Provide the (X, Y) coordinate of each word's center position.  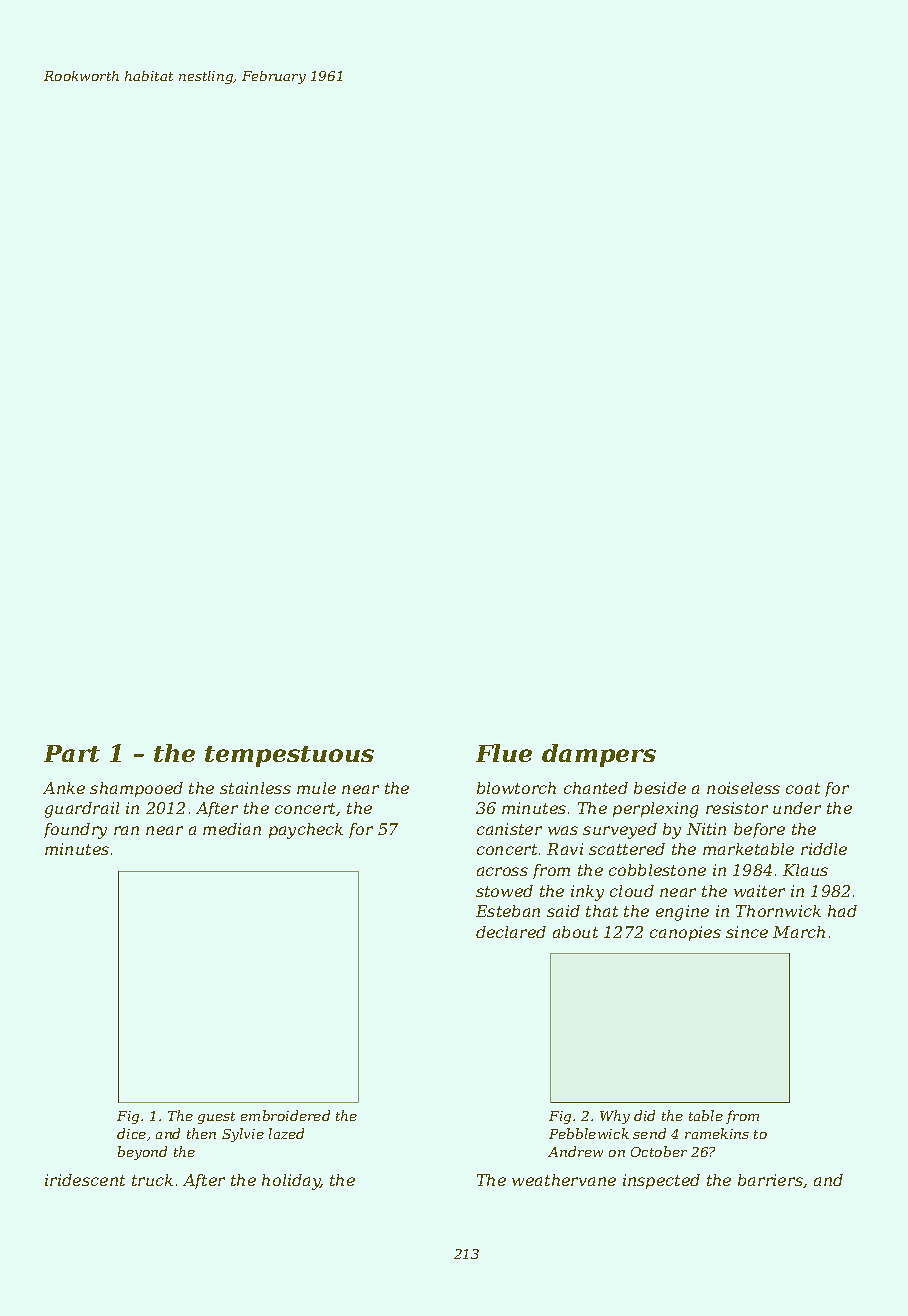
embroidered (285, 1115)
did (644, 1115)
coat (803, 788)
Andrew (575, 1151)
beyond (142, 1153)
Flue (504, 753)
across (502, 871)
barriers (770, 1180)
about (575, 932)
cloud (632, 891)
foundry (75, 831)
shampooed (136, 789)
